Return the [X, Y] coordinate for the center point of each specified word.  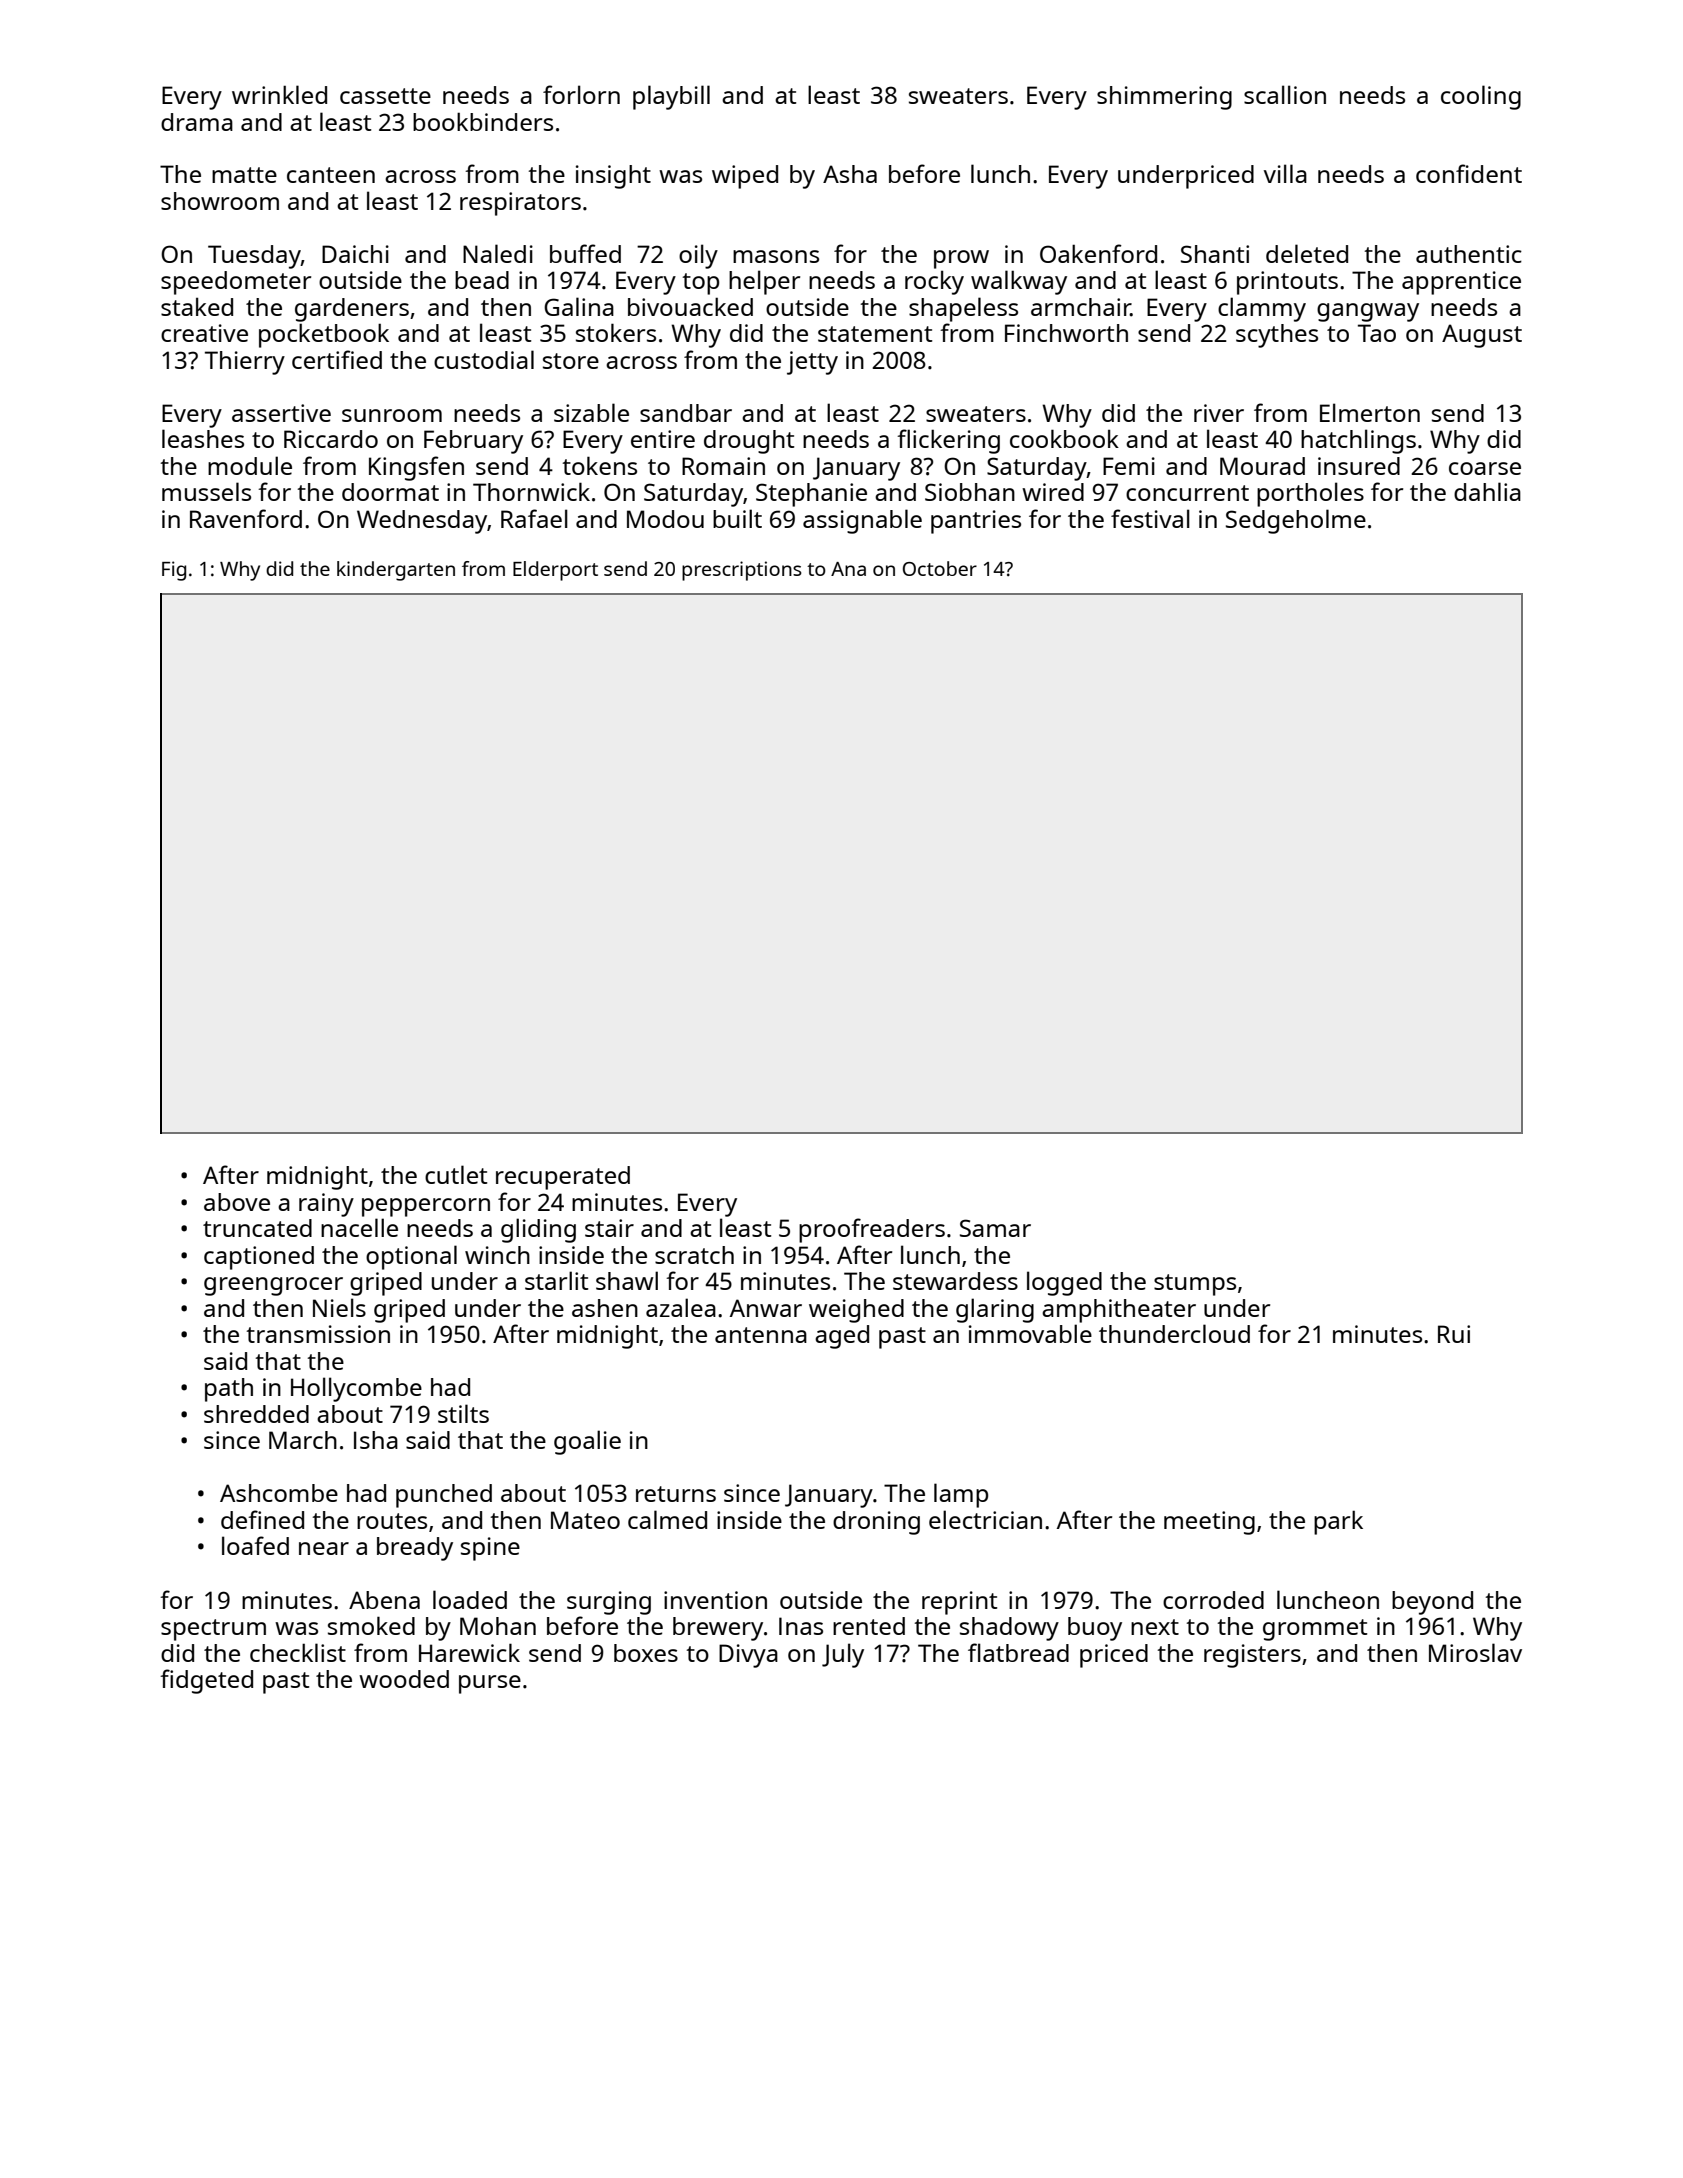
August [1482, 336]
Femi [1129, 466]
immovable [1030, 1333]
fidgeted [206, 1681]
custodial [484, 359]
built [737, 518]
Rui [1454, 1334]
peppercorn [426, 1207]
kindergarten [396, 571]
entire [663, 439]
